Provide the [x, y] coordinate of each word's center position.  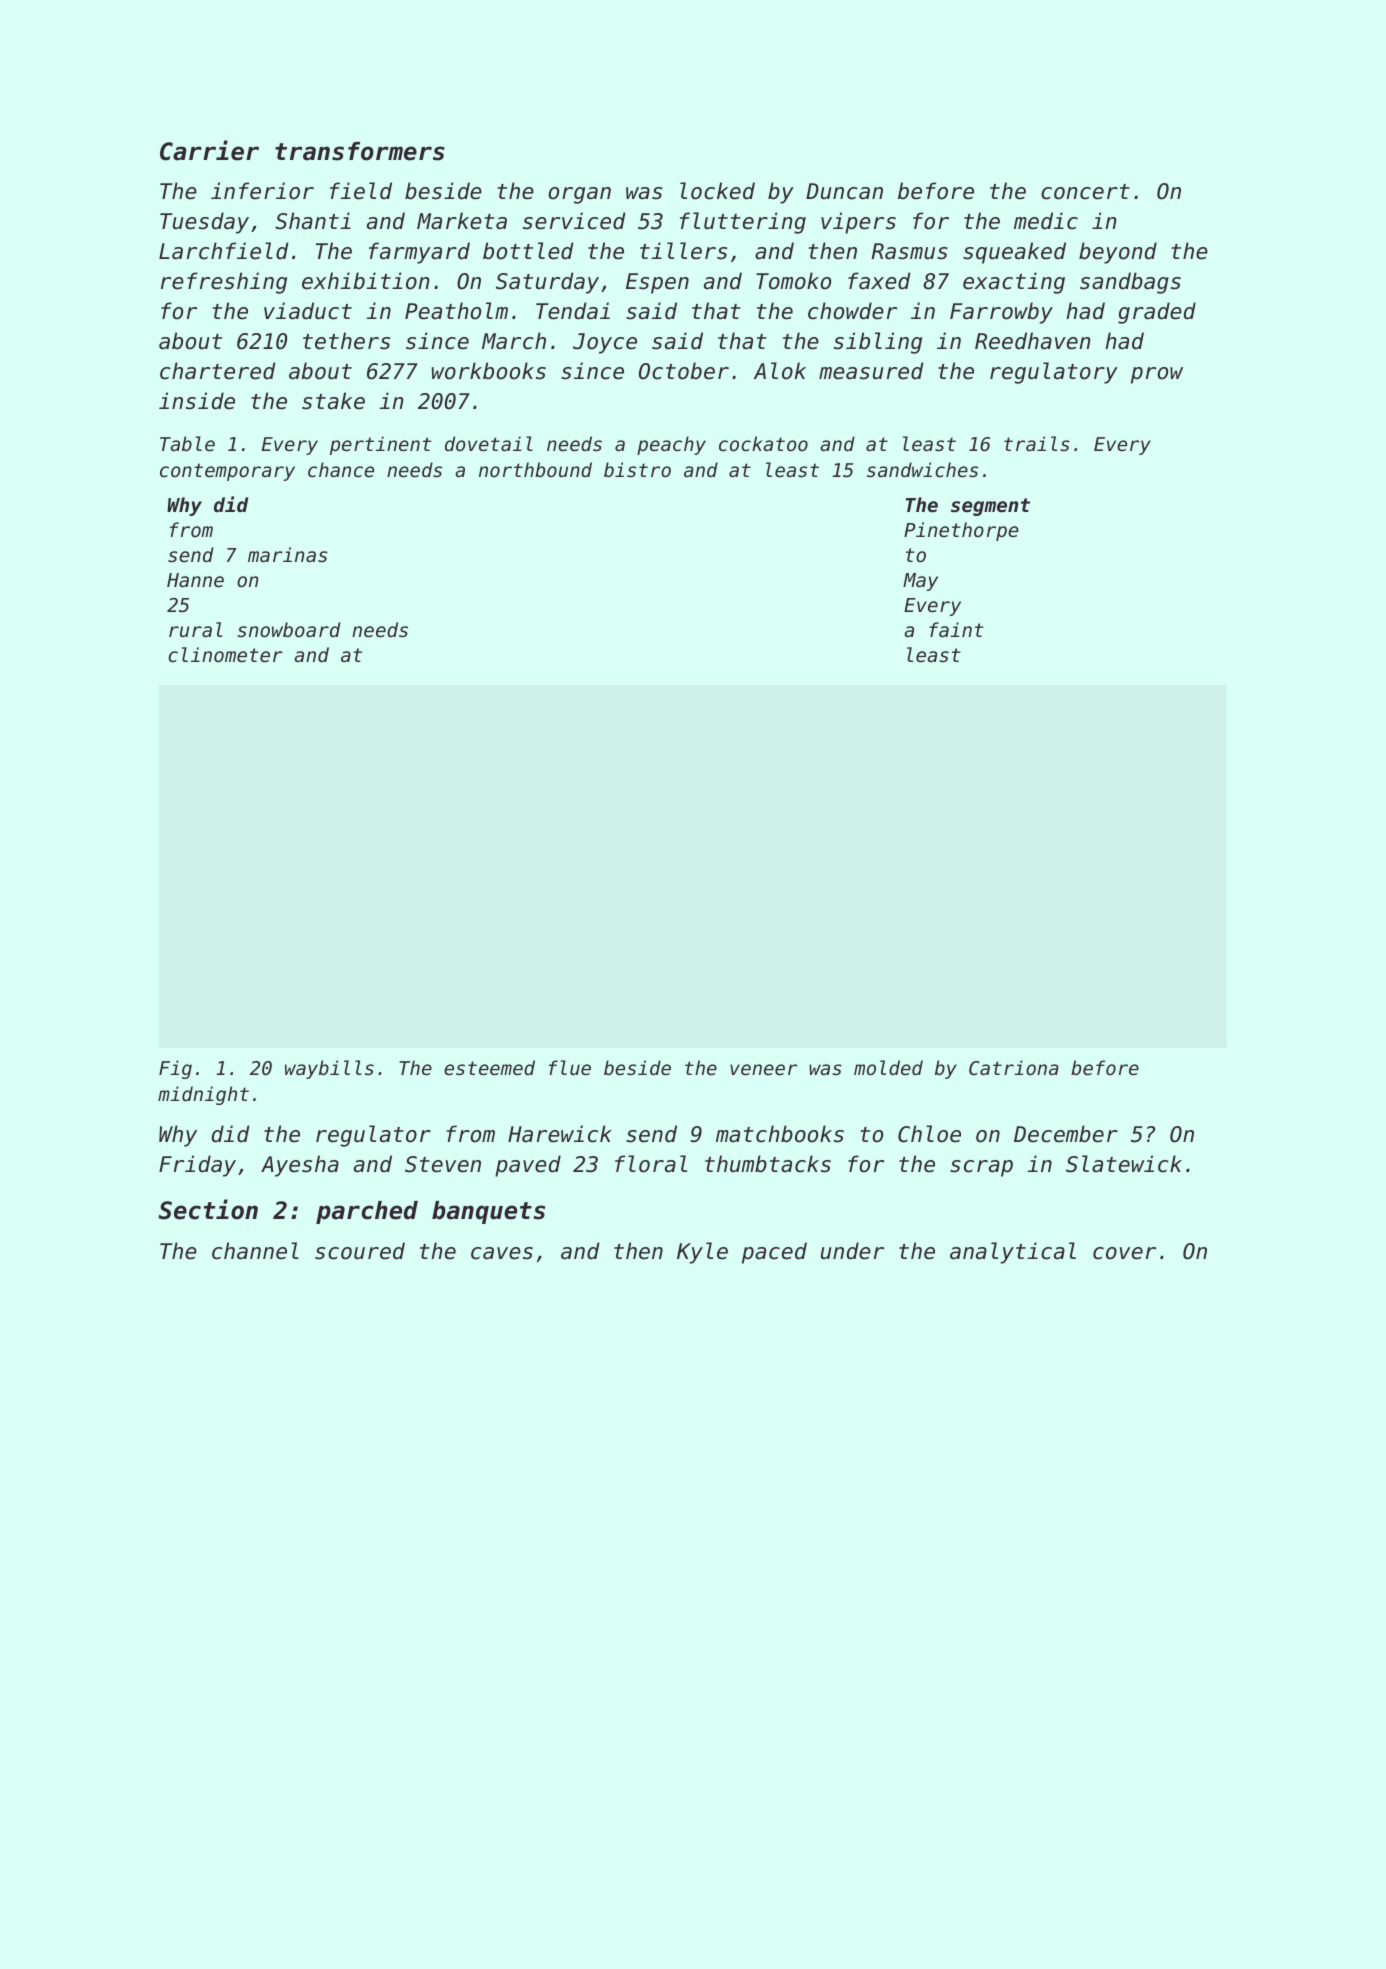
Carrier [209, 150]
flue [570, 1068]
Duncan [844, 191]
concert [1085, 192]
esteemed [489, 1068]
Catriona [1014, 1067]
